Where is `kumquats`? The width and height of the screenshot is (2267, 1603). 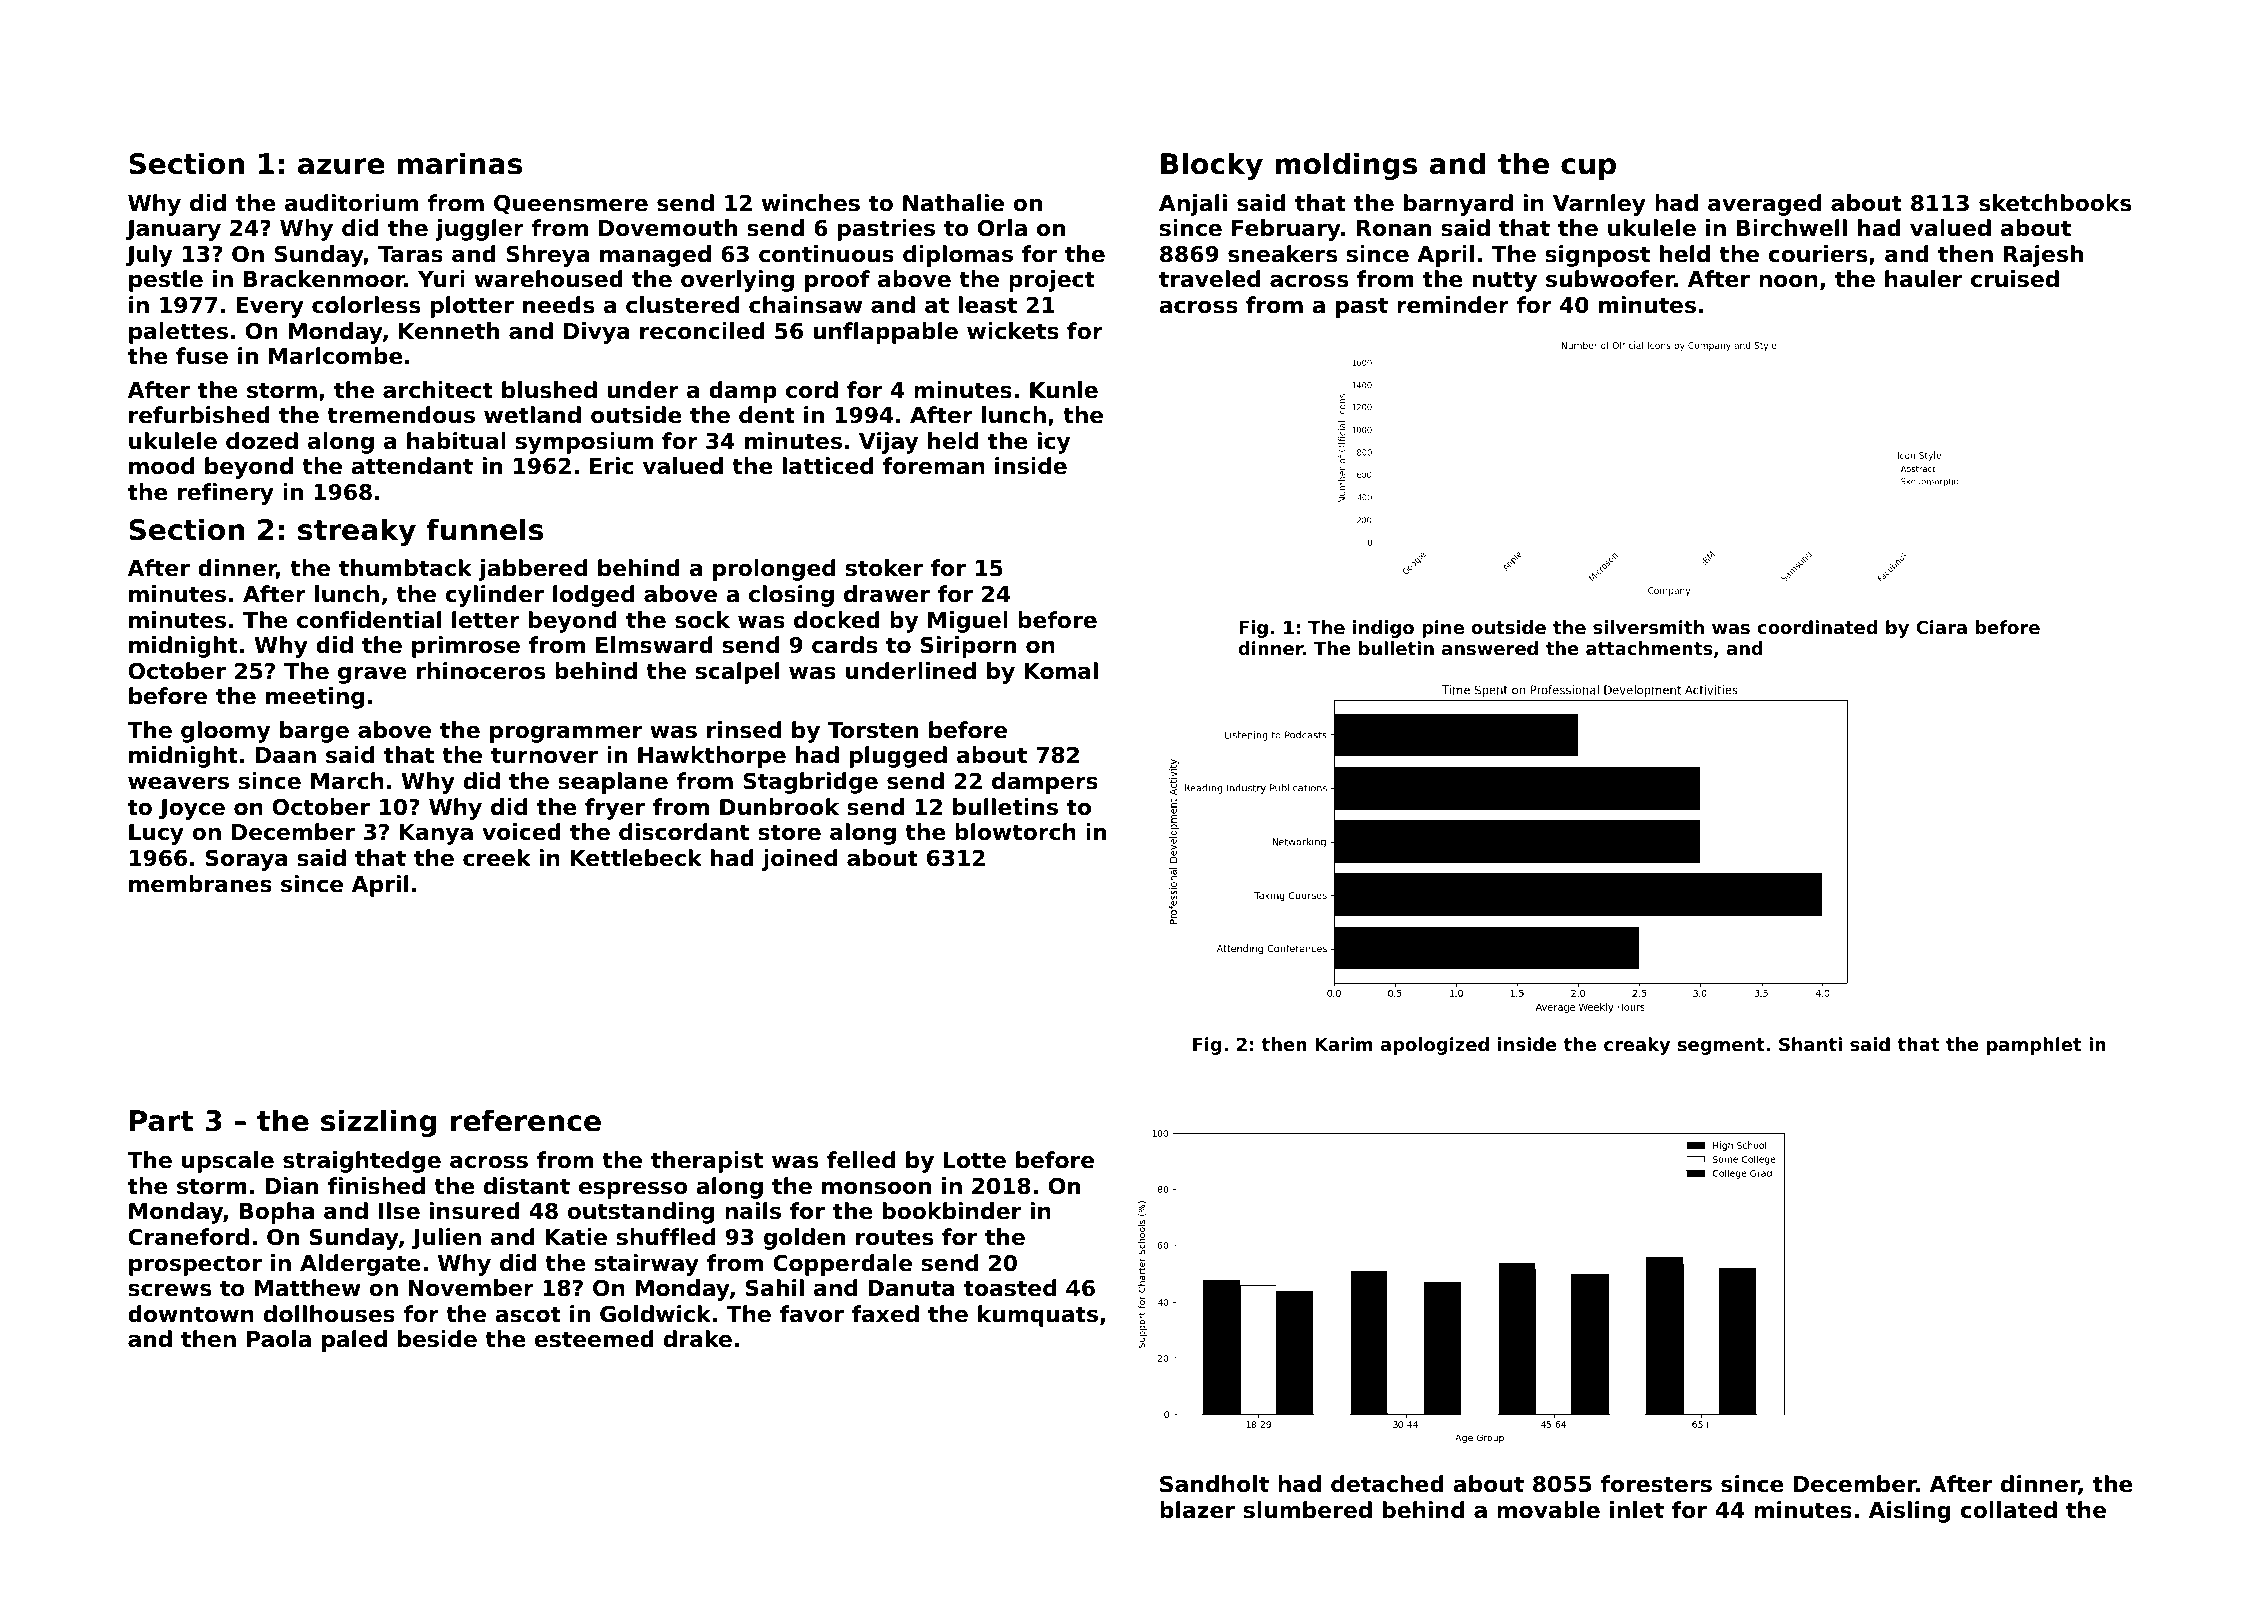
kumquats is located at coordinates (1038, 1316).
